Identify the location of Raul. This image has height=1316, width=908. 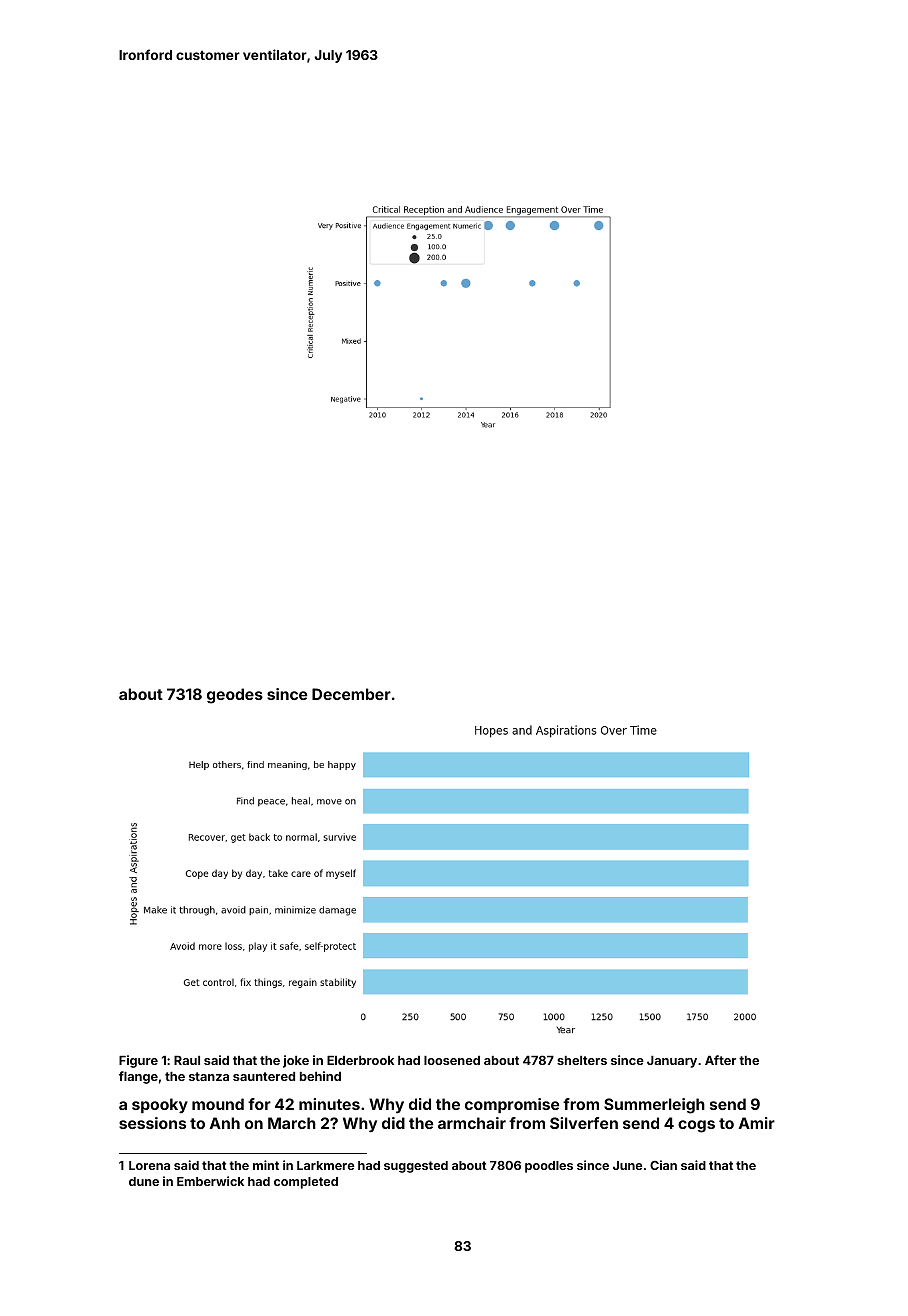
(187, 1060).
